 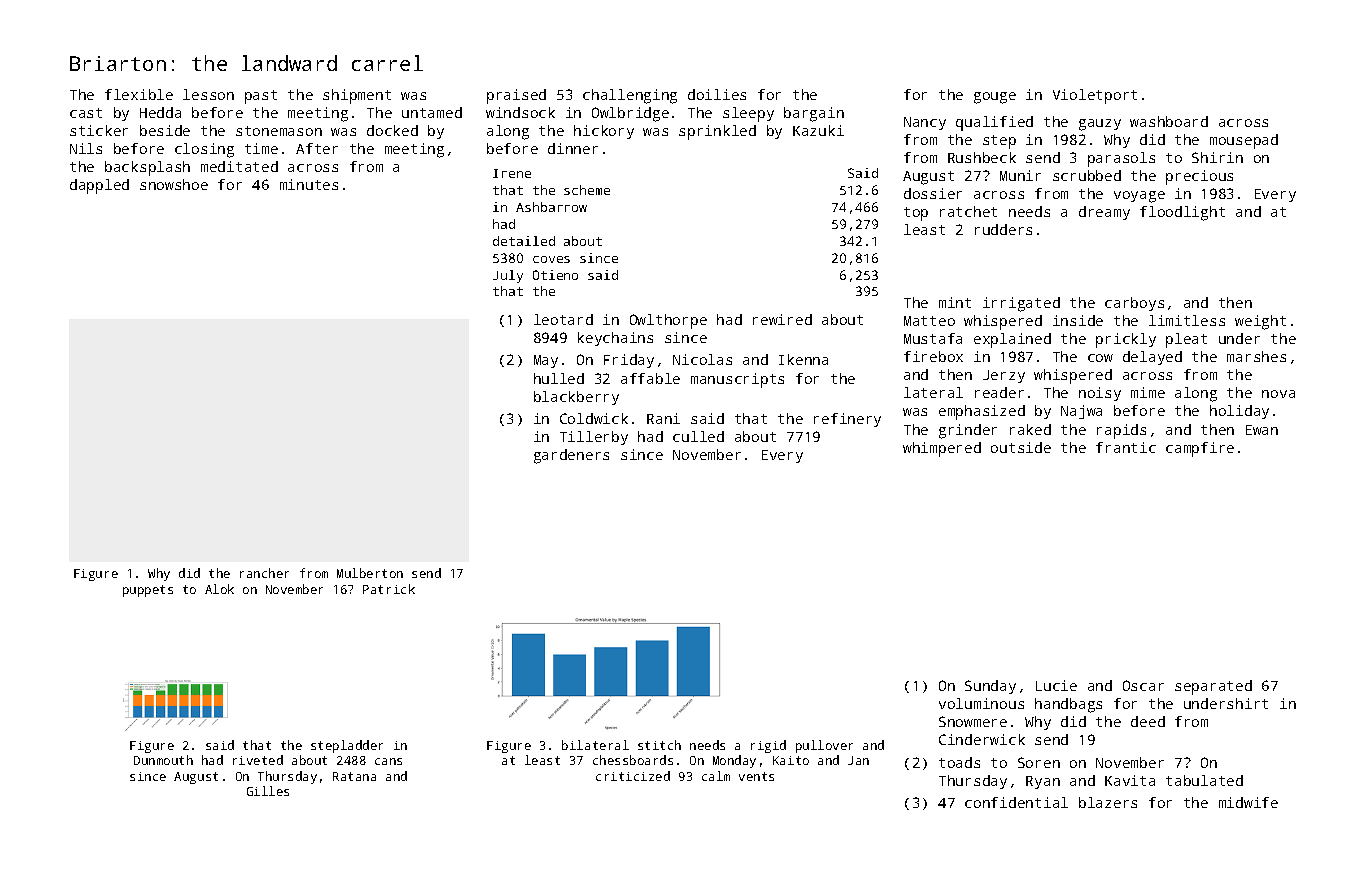 I want to click on rancher, so click(x=264, y=573).
